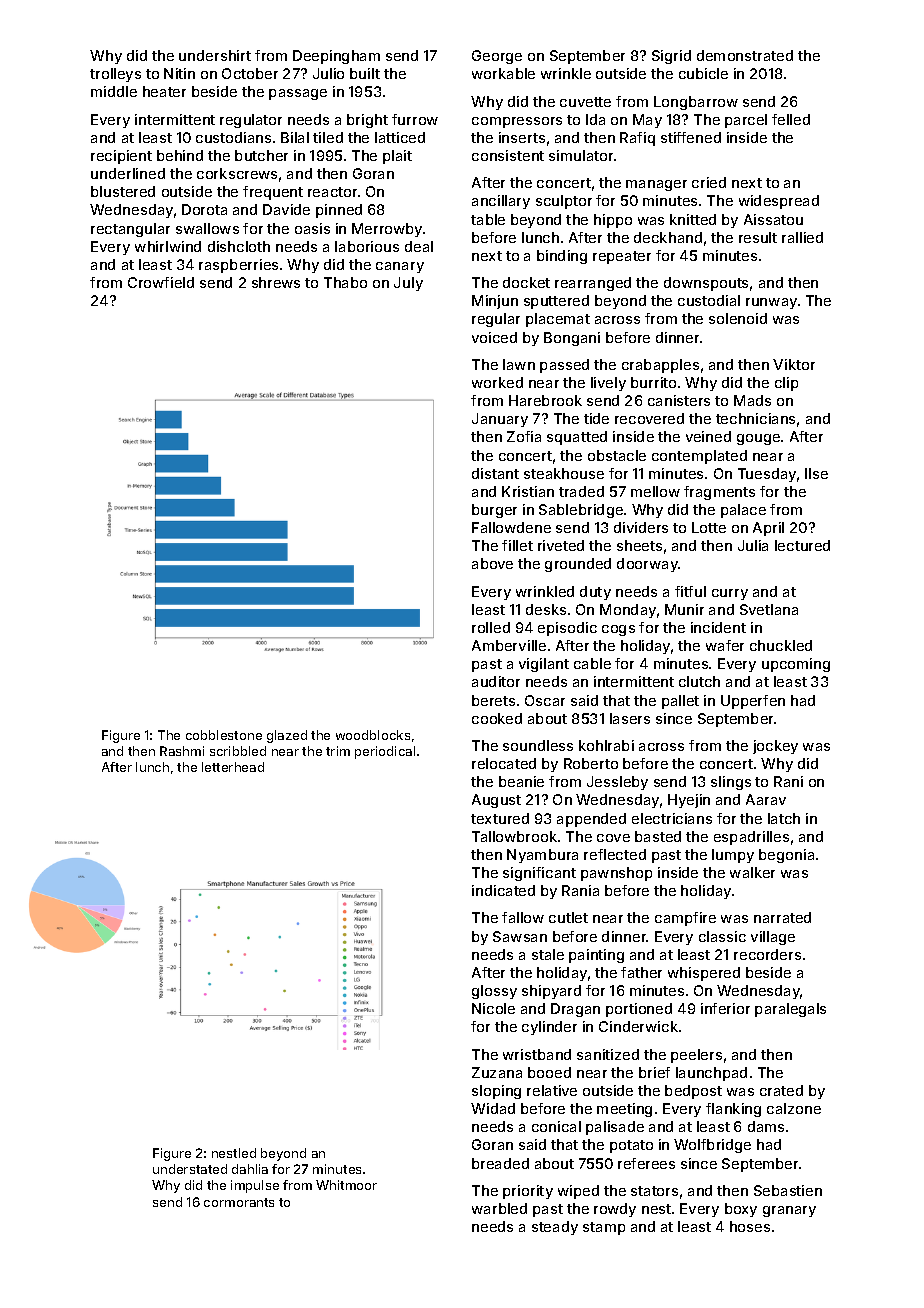  Describe the element at coordinates (287, 736) in the page. I see `glazed` at that location.
